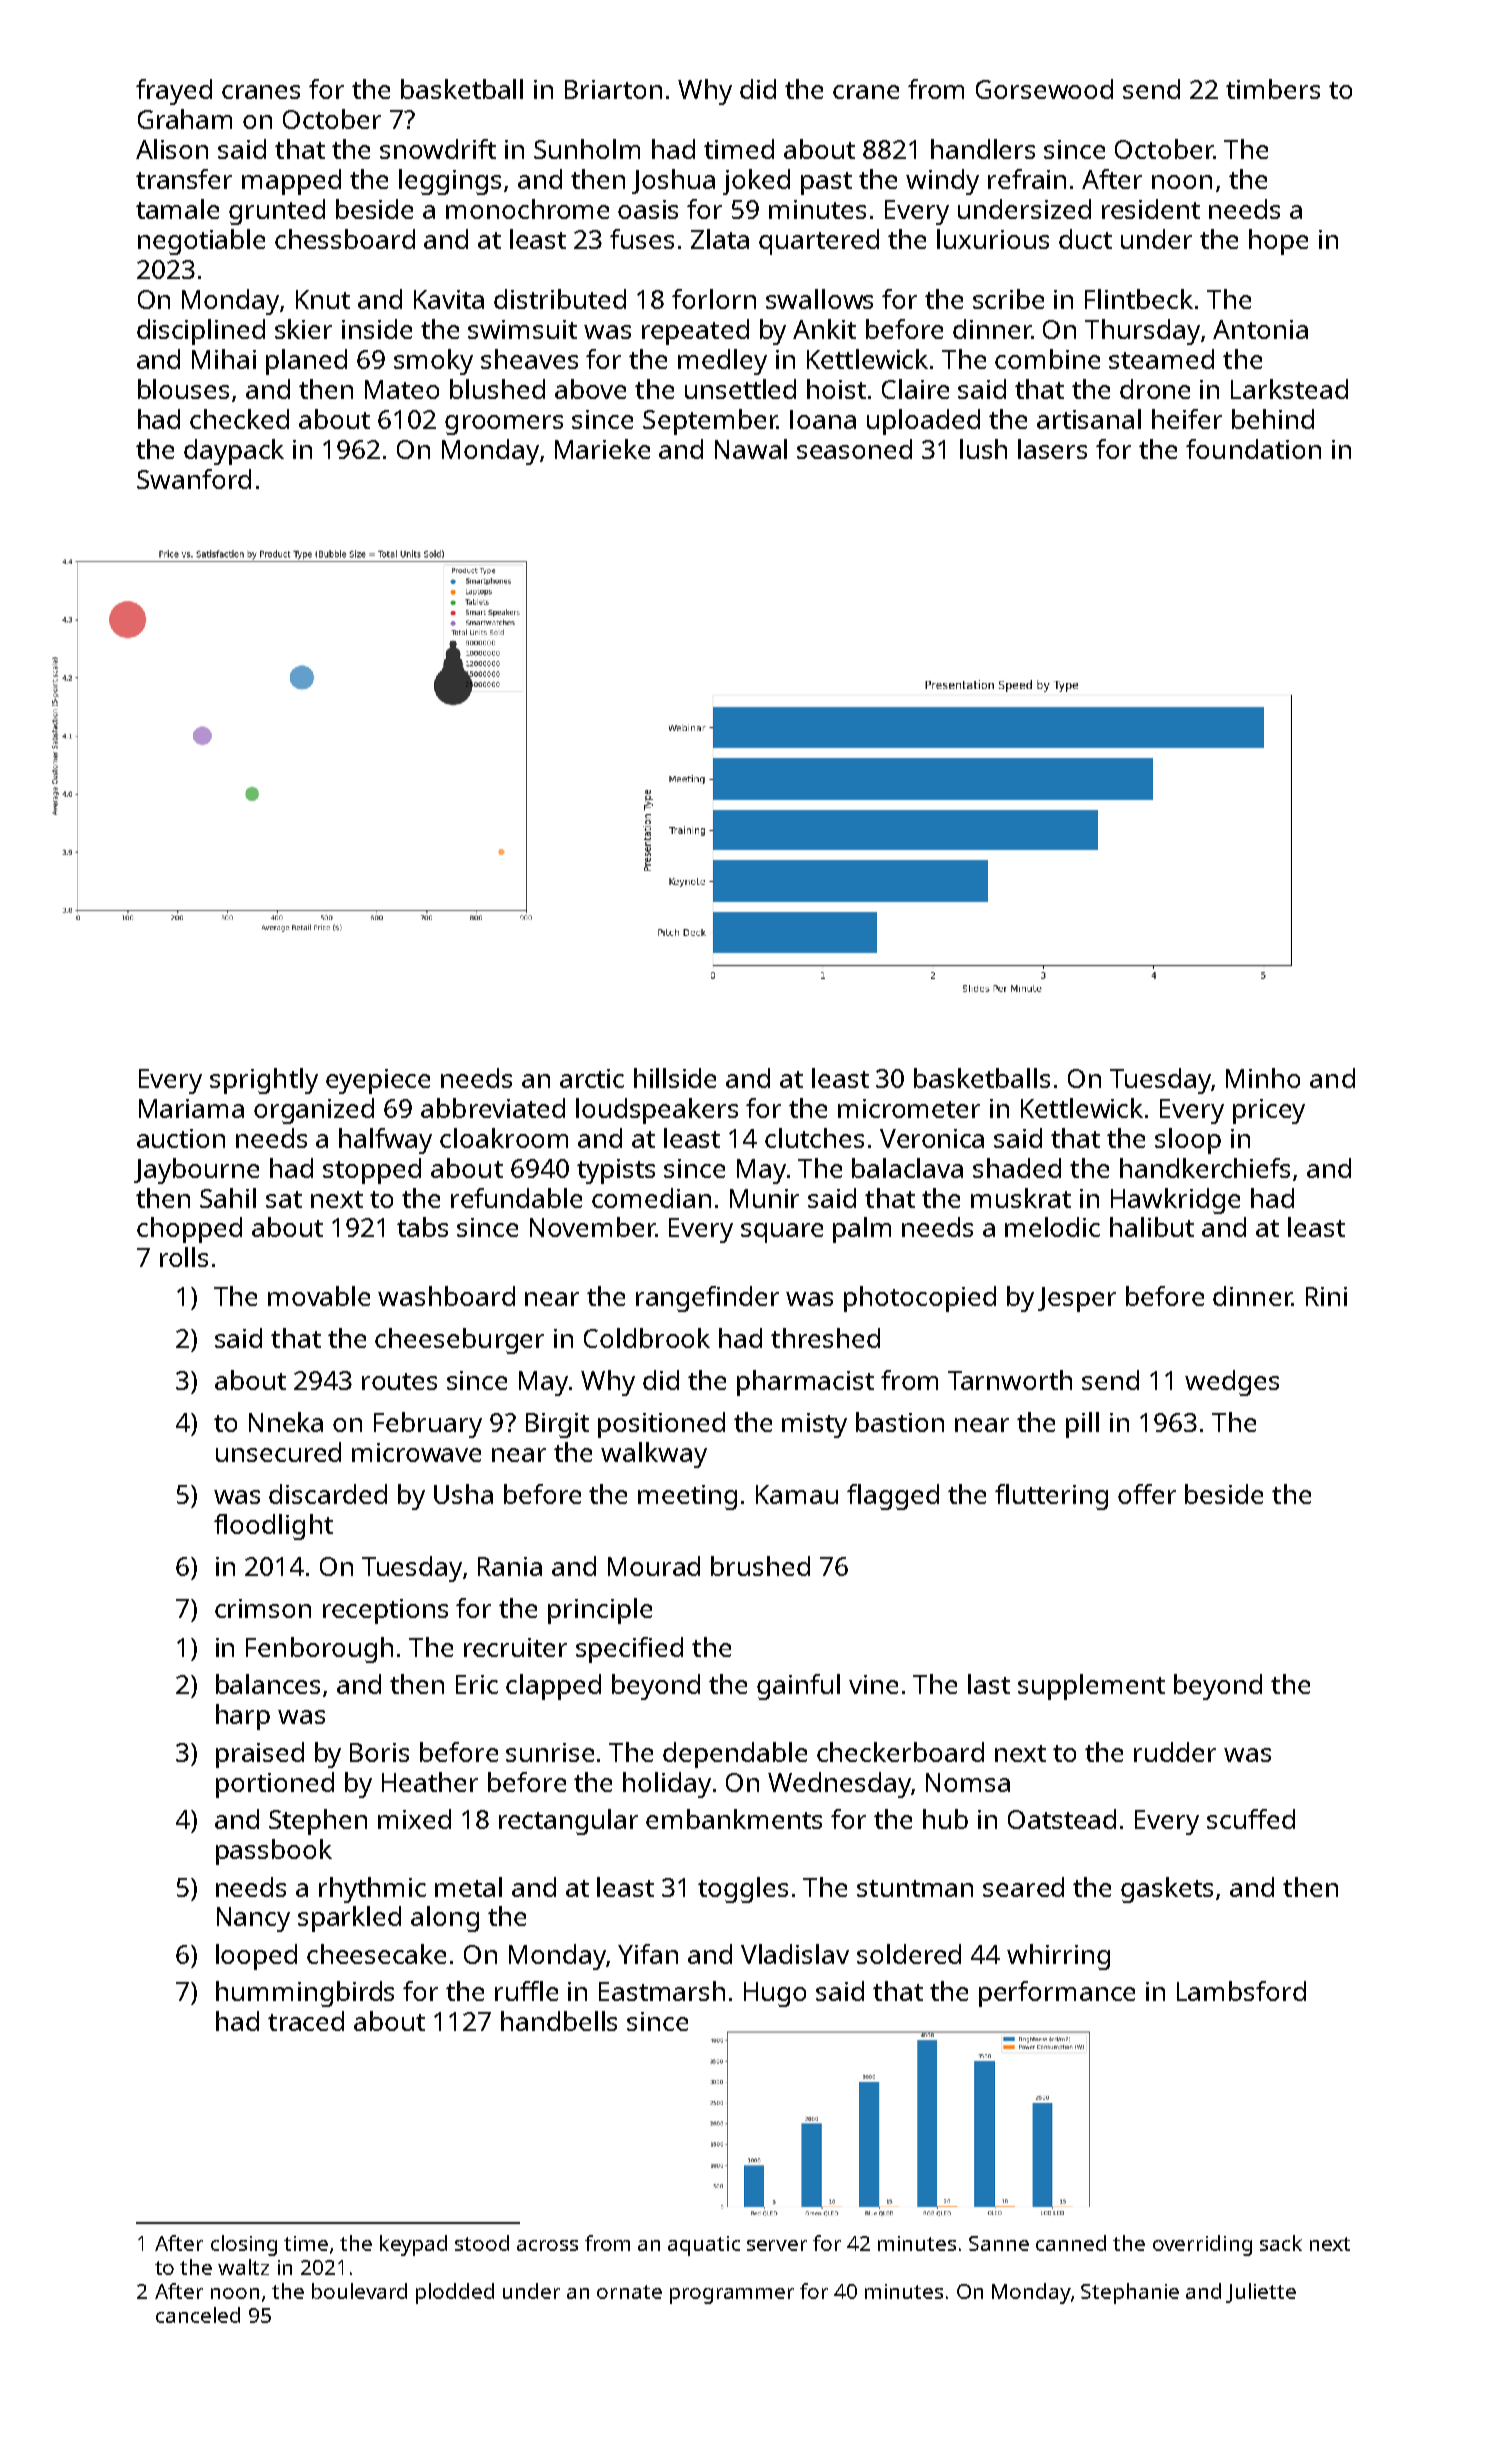 The width and height of the screenshot is (1496, 2464). What do you see at coordinates (416, 1452) in the screenshot?
I see `microwave` at bounding box center [416, 1452].
